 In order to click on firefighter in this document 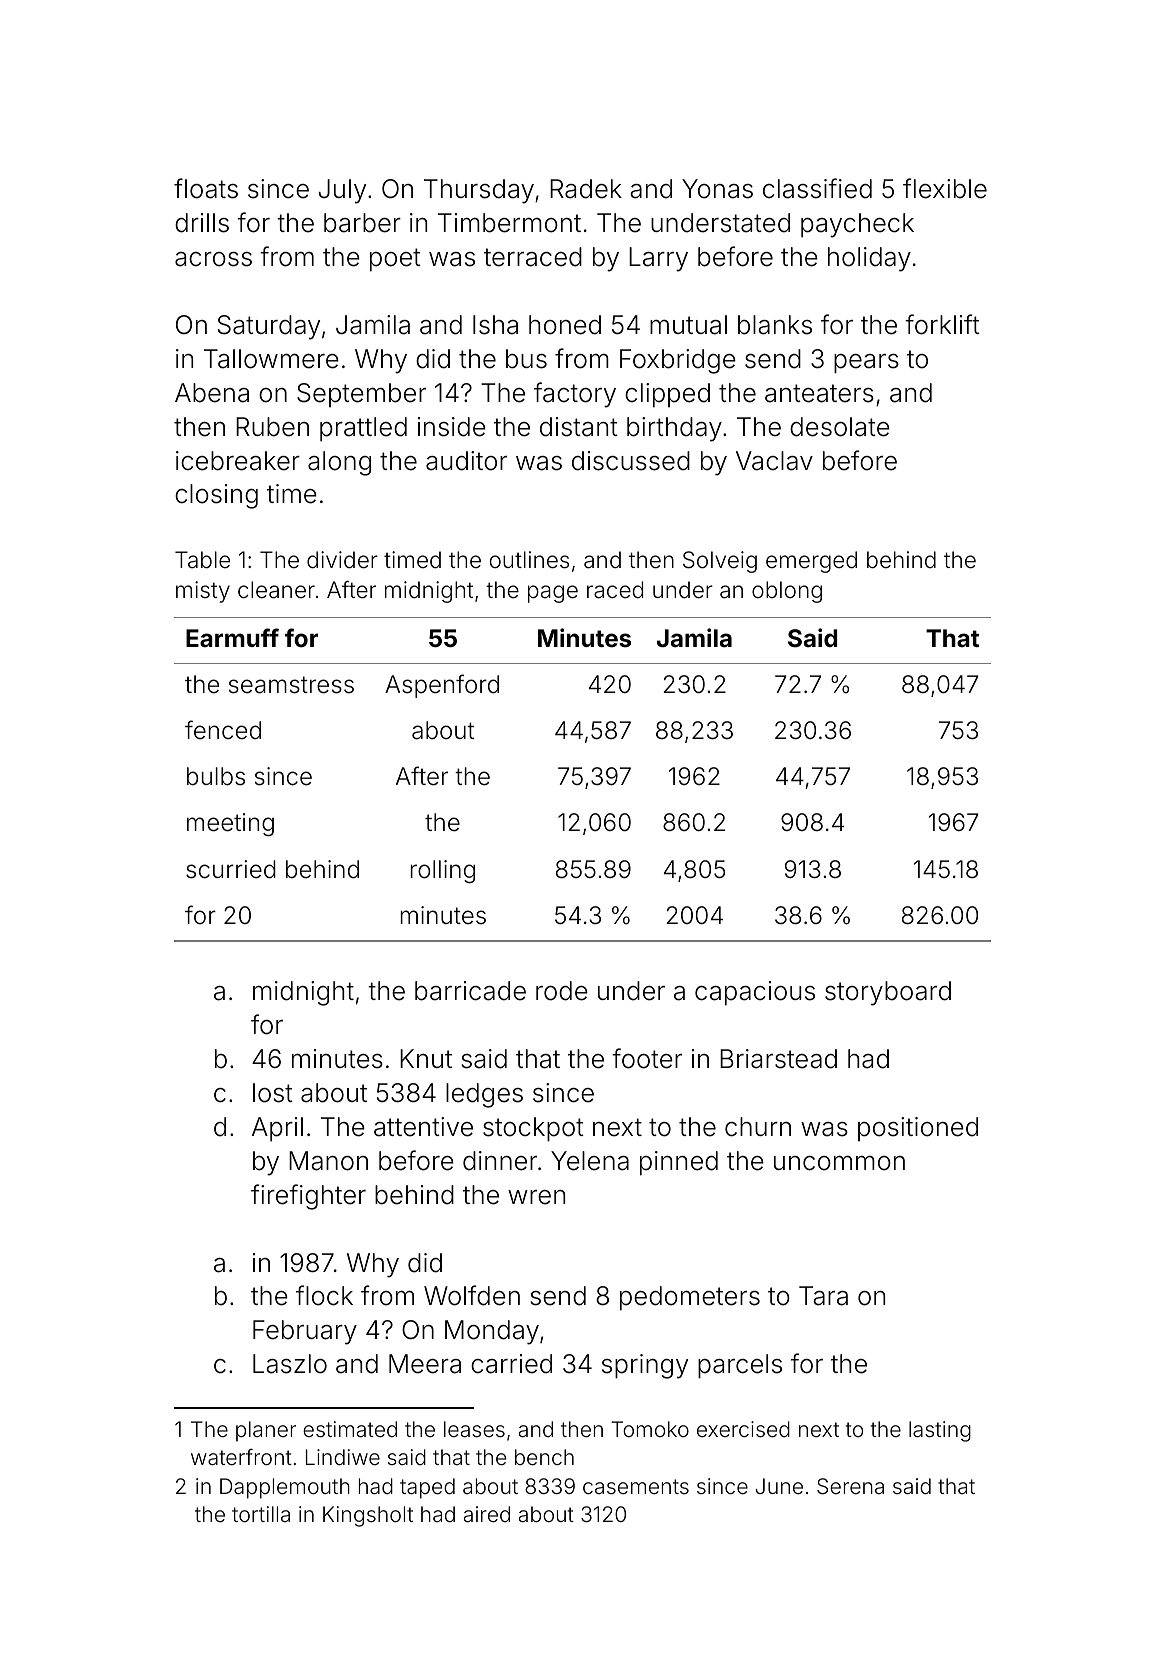, I will do `click(308, 1197)`.
